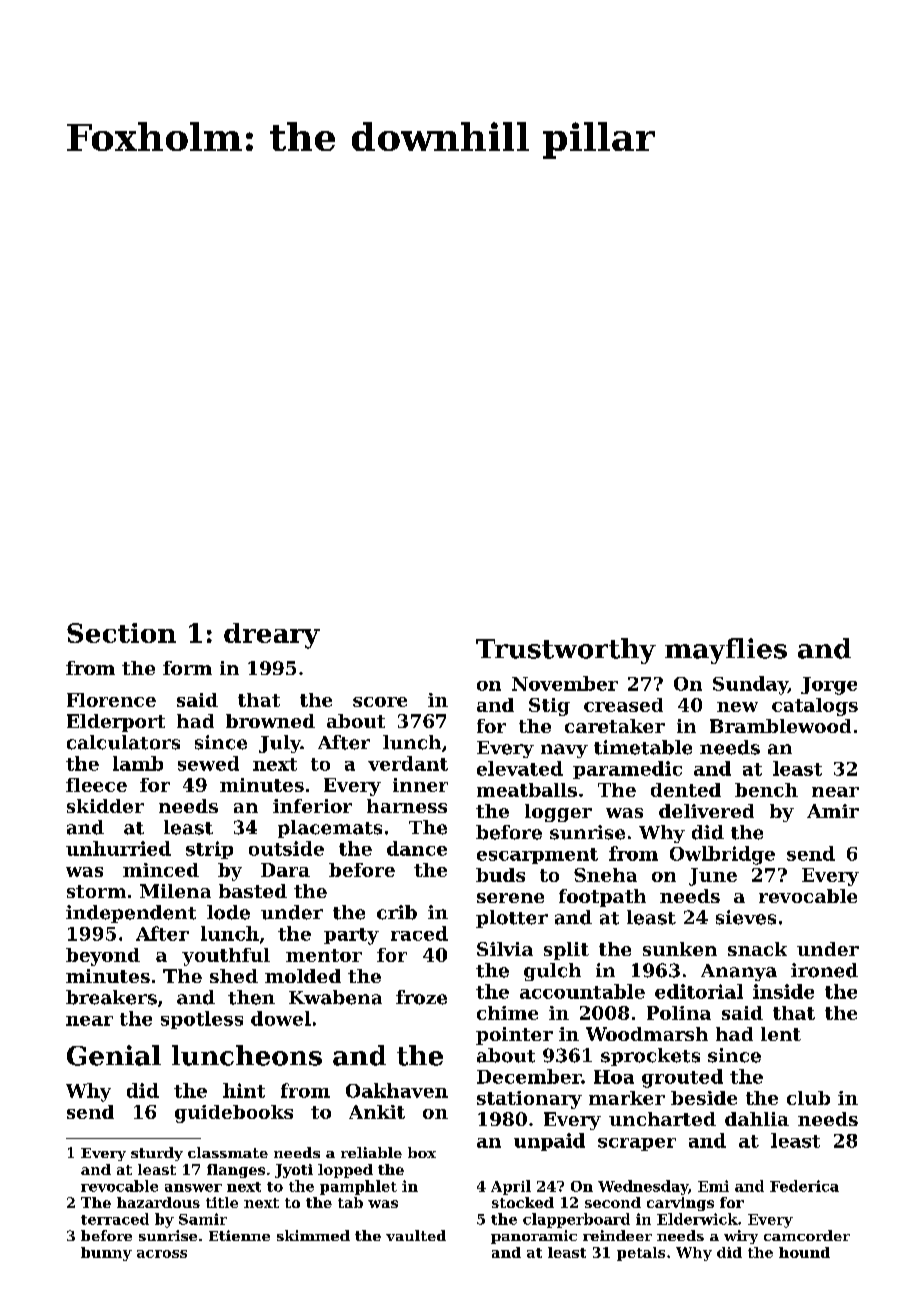 The height and width of the page is (1308, 924). What do you see at coordinates (272, 636) in the page?
I see `dreary` at bounding box center [272, 636].
